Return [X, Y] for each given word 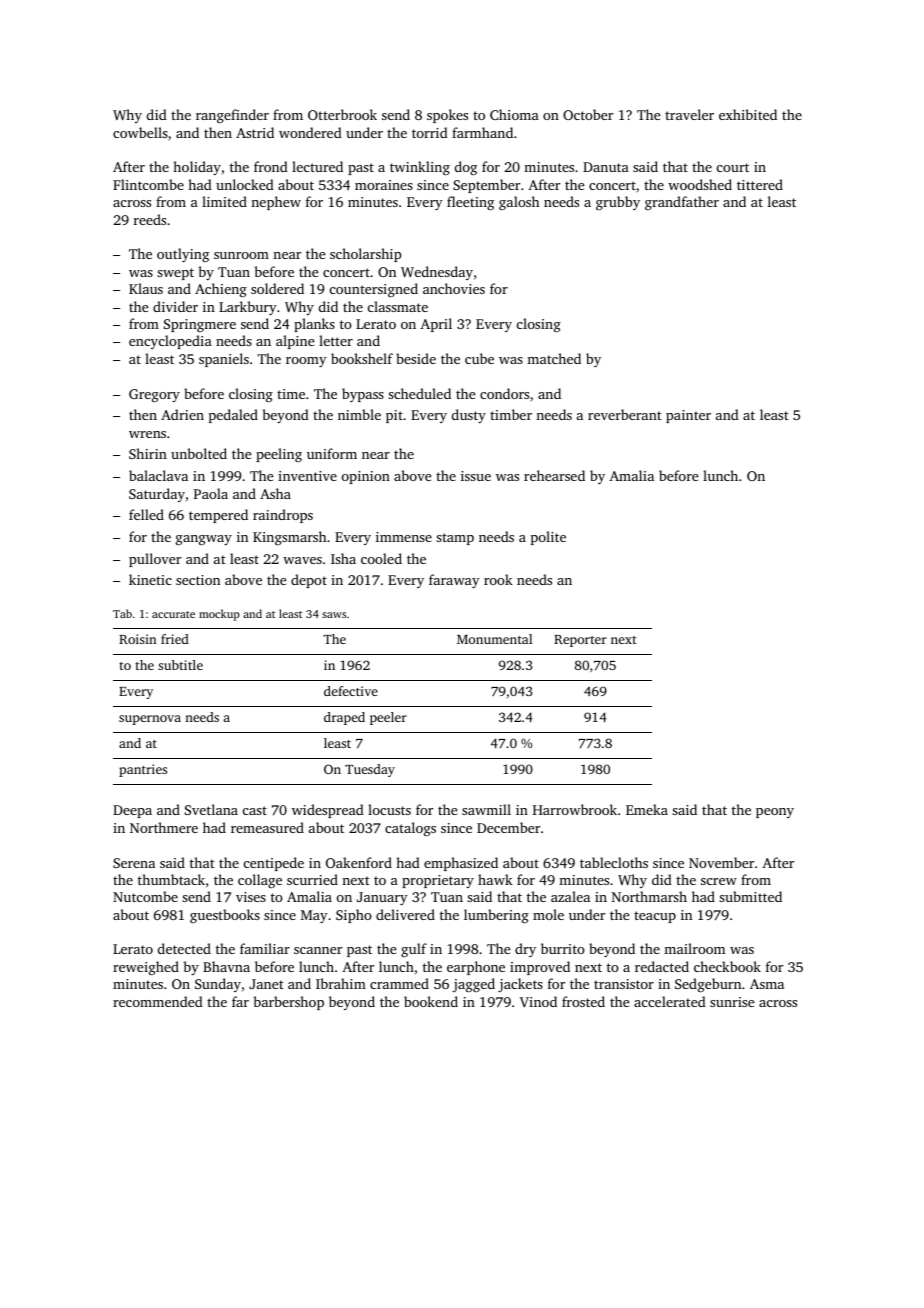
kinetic [150, 579]
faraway [454, 581]
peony [775, 813]
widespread [328, 811]
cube [479, 358]
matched [554, 358]
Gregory [154, 396]
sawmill [486, 809]
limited [224, 201]
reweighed [146, 968]
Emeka [647, 809]
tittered [760, 184]
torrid [430, 132]
